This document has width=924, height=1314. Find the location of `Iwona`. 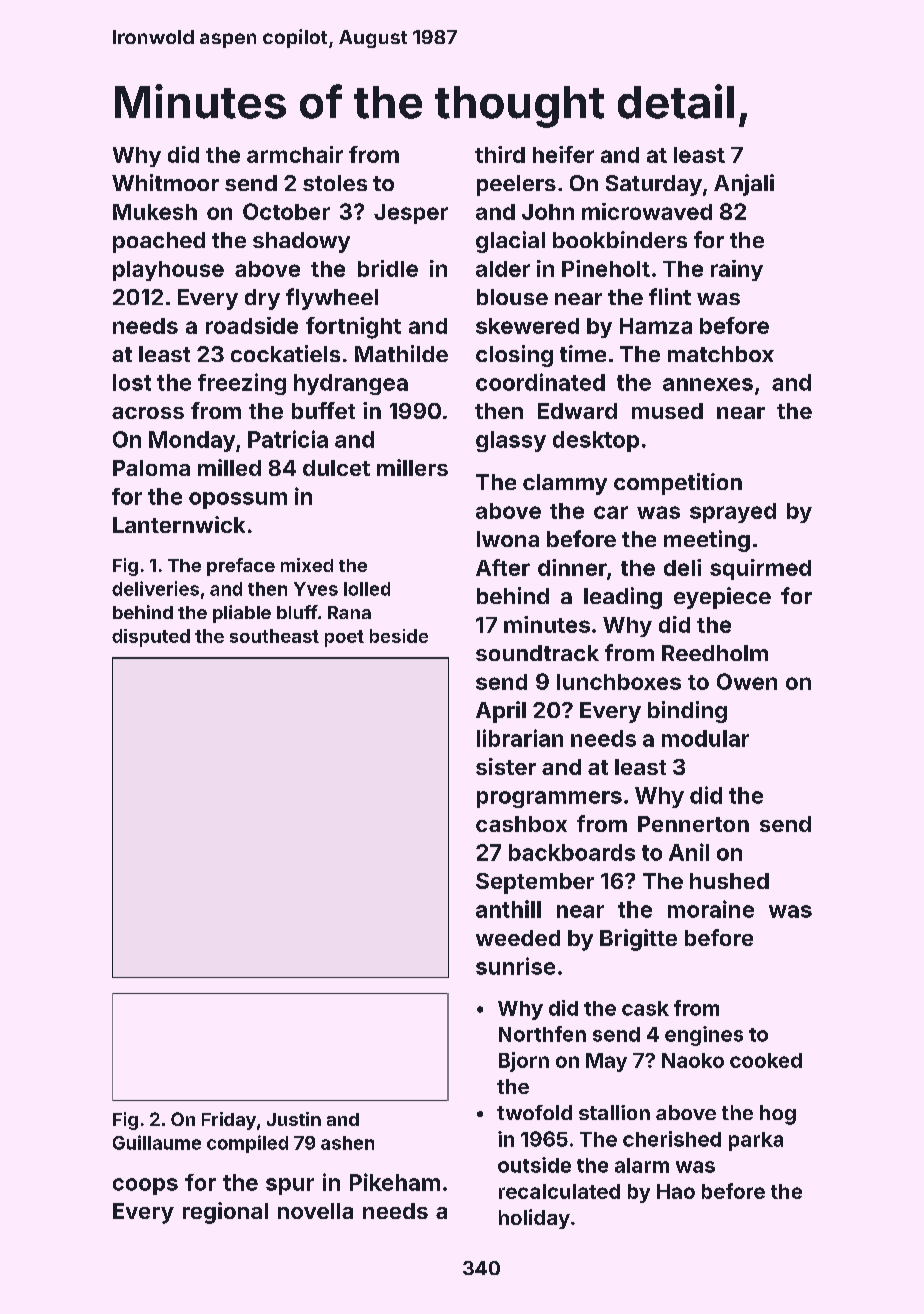

Iwona is located at coordinates (508, 539).
